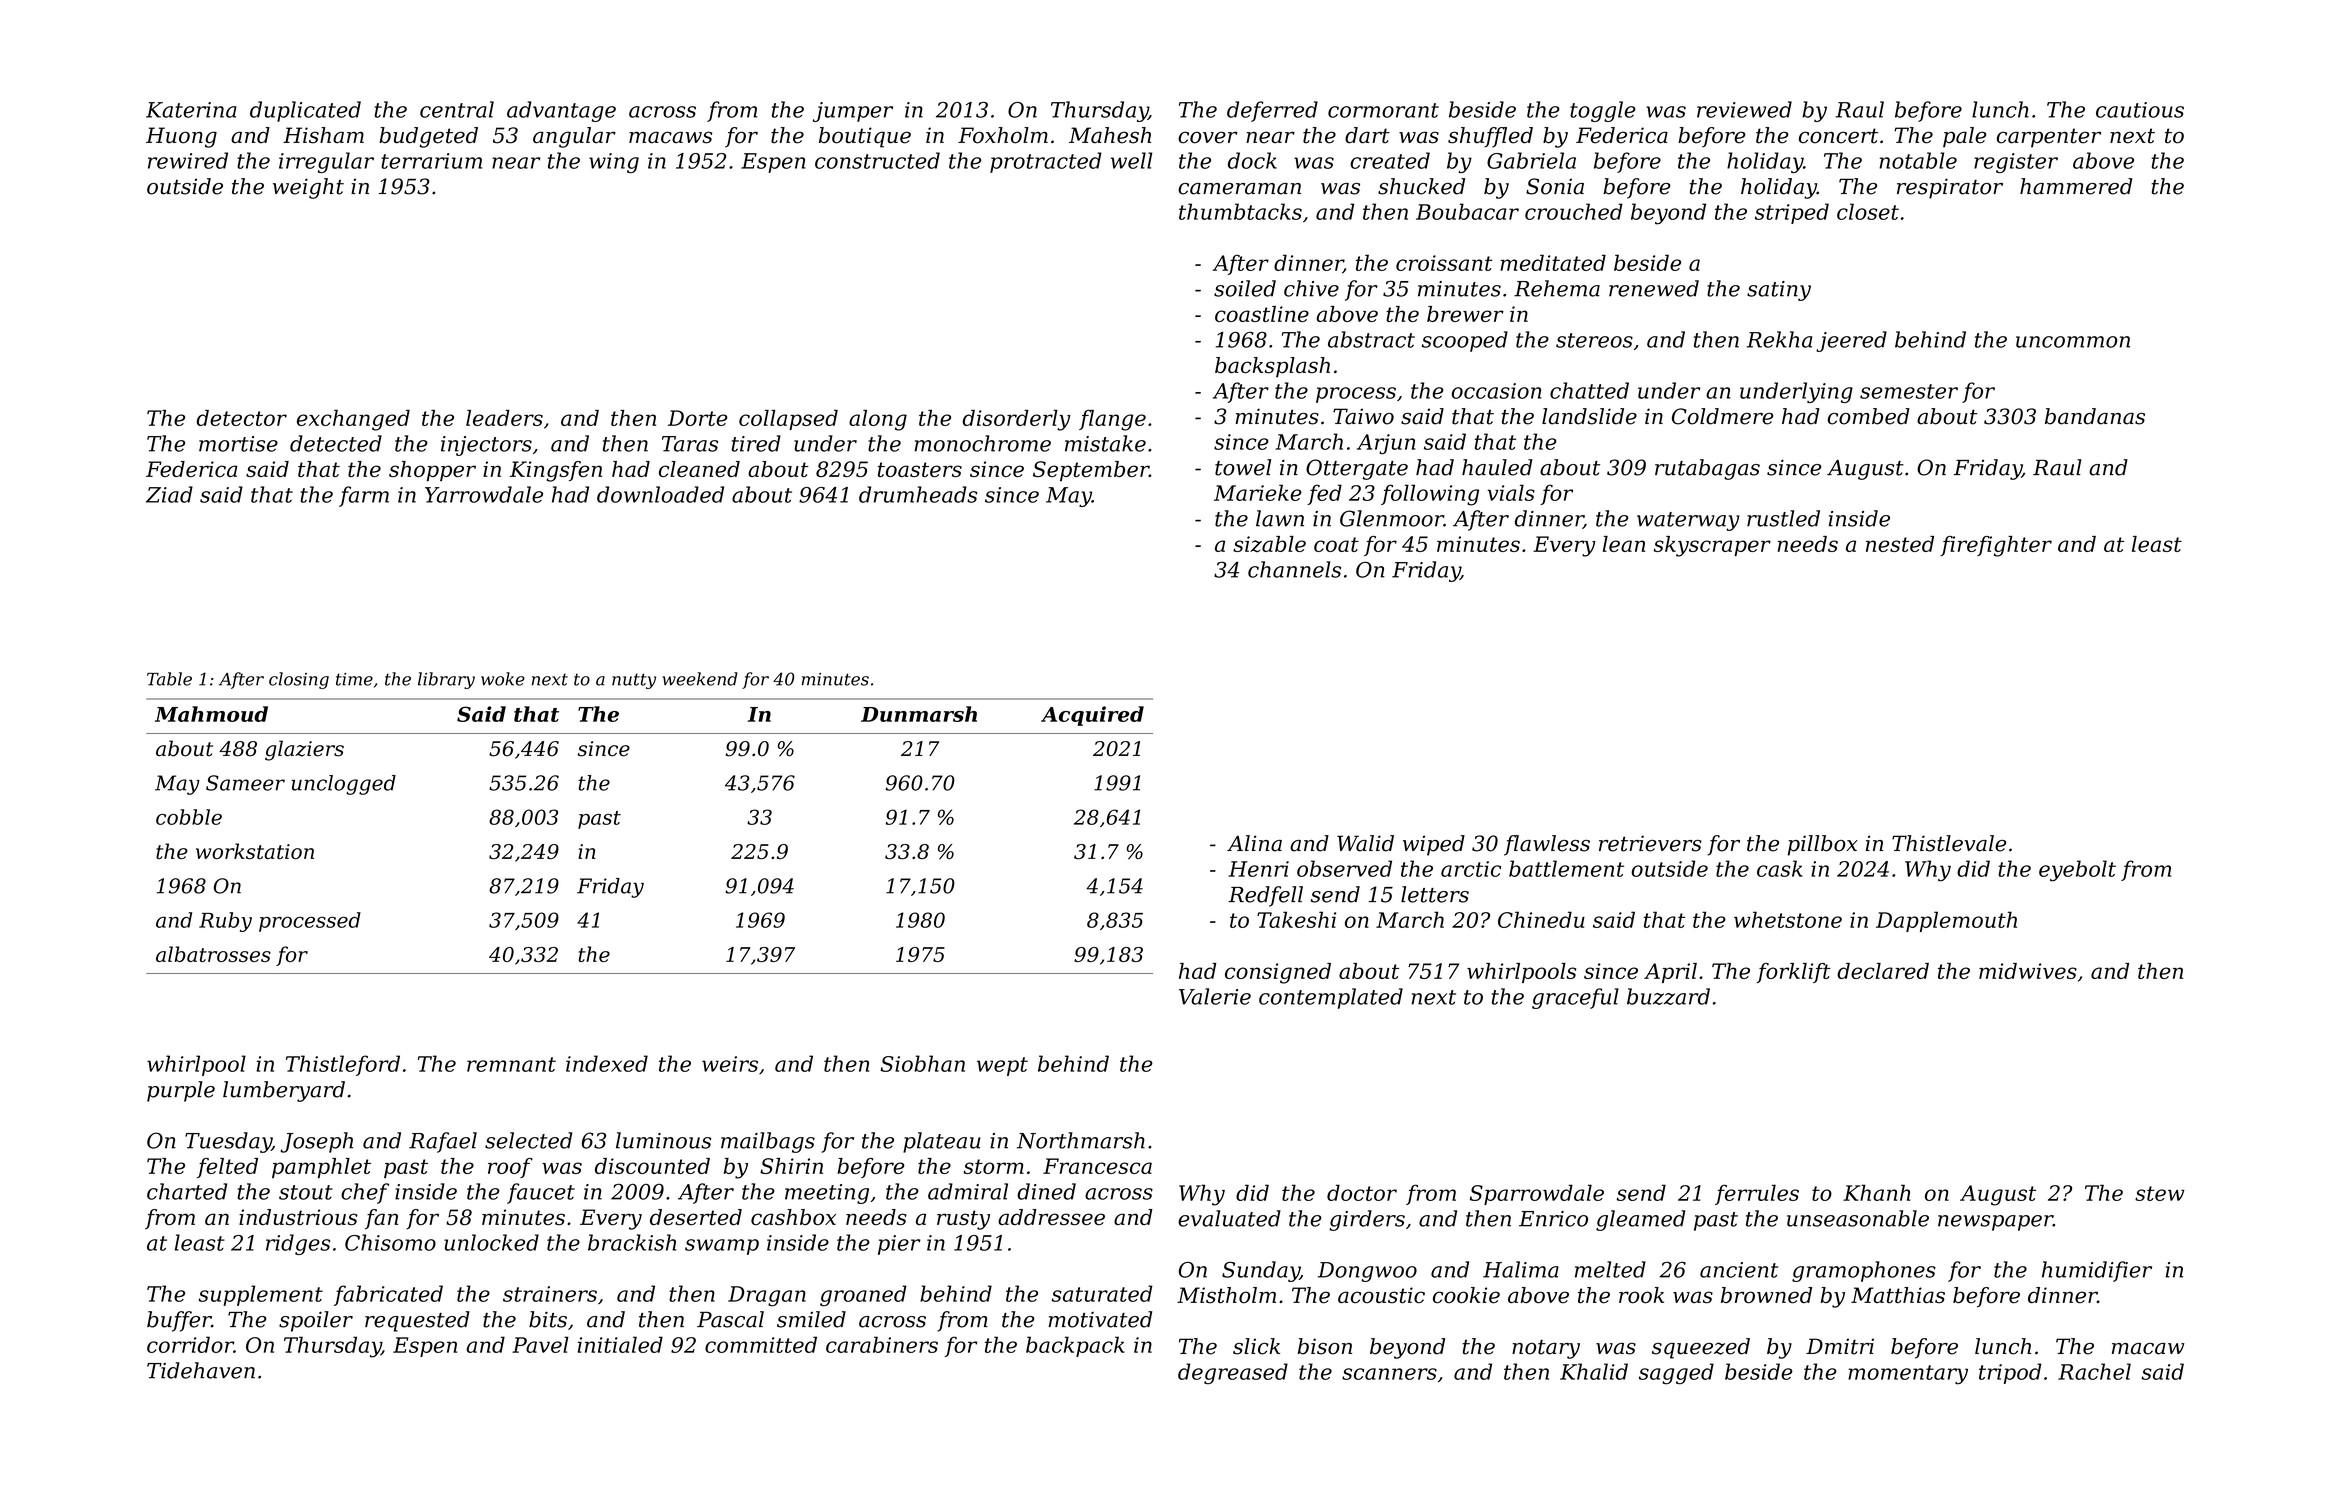  I want to click on thumbtacks, so click(1240, 211).
